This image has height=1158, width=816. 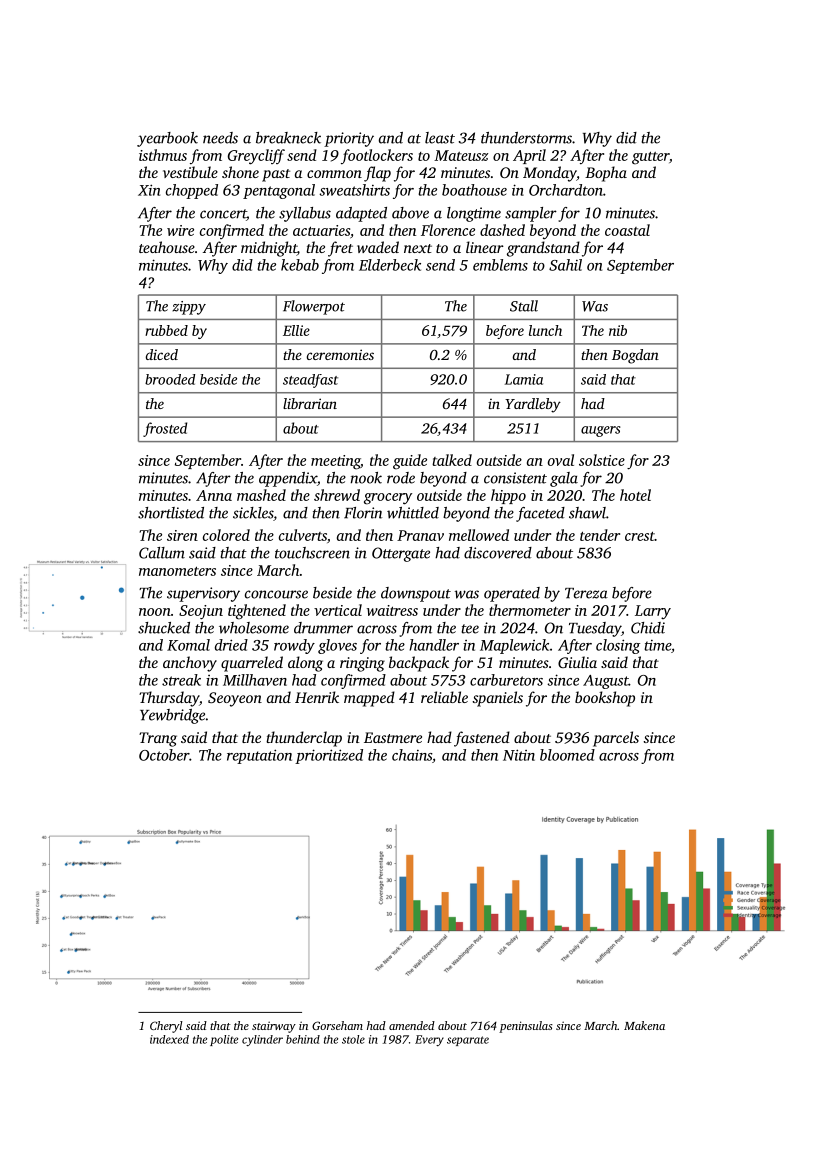 I want to click on coastal, so click(x=627, y=230).
